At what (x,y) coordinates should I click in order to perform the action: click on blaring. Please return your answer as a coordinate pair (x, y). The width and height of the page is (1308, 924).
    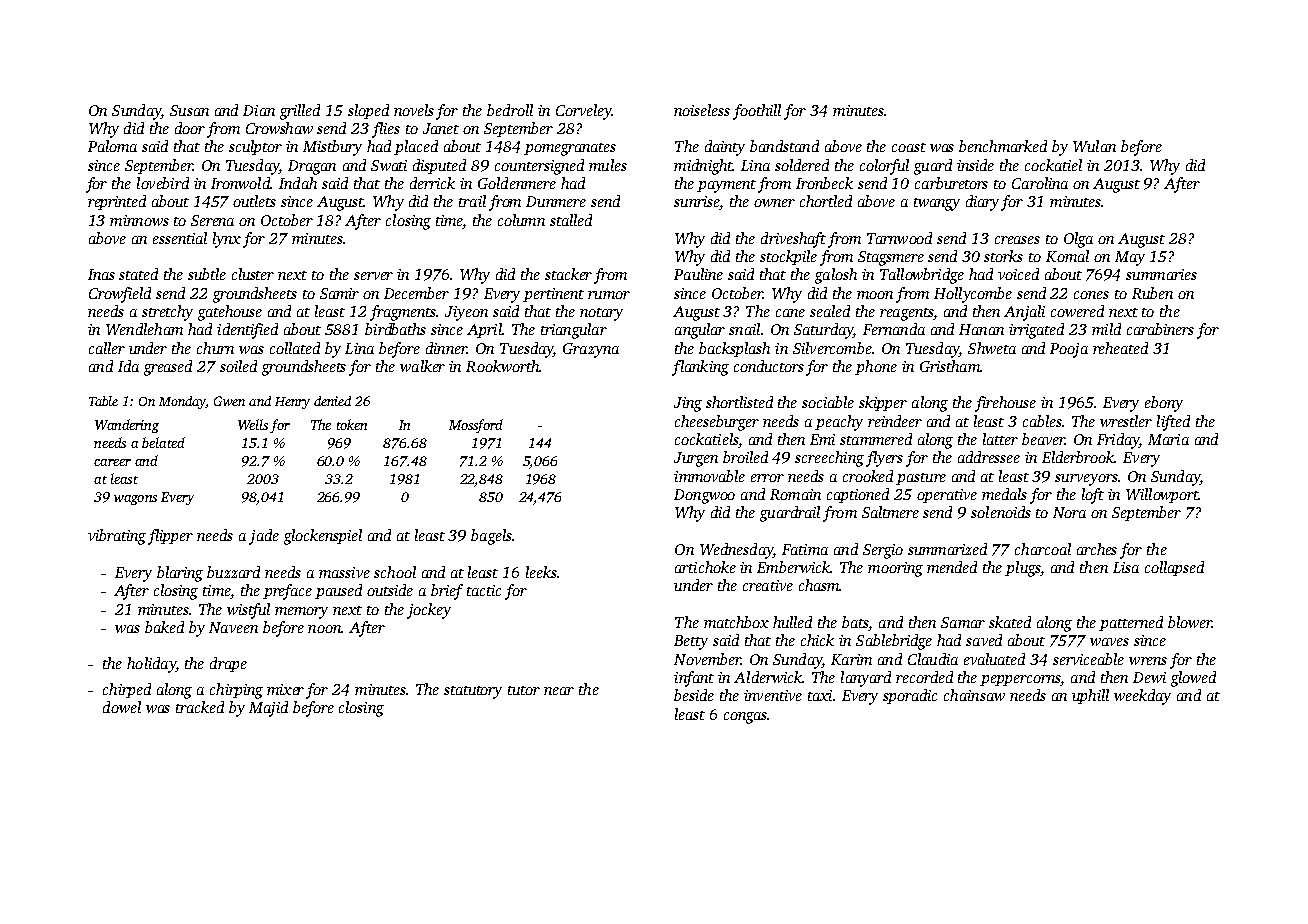
    Looking at the image, I should click on (180, 574).
